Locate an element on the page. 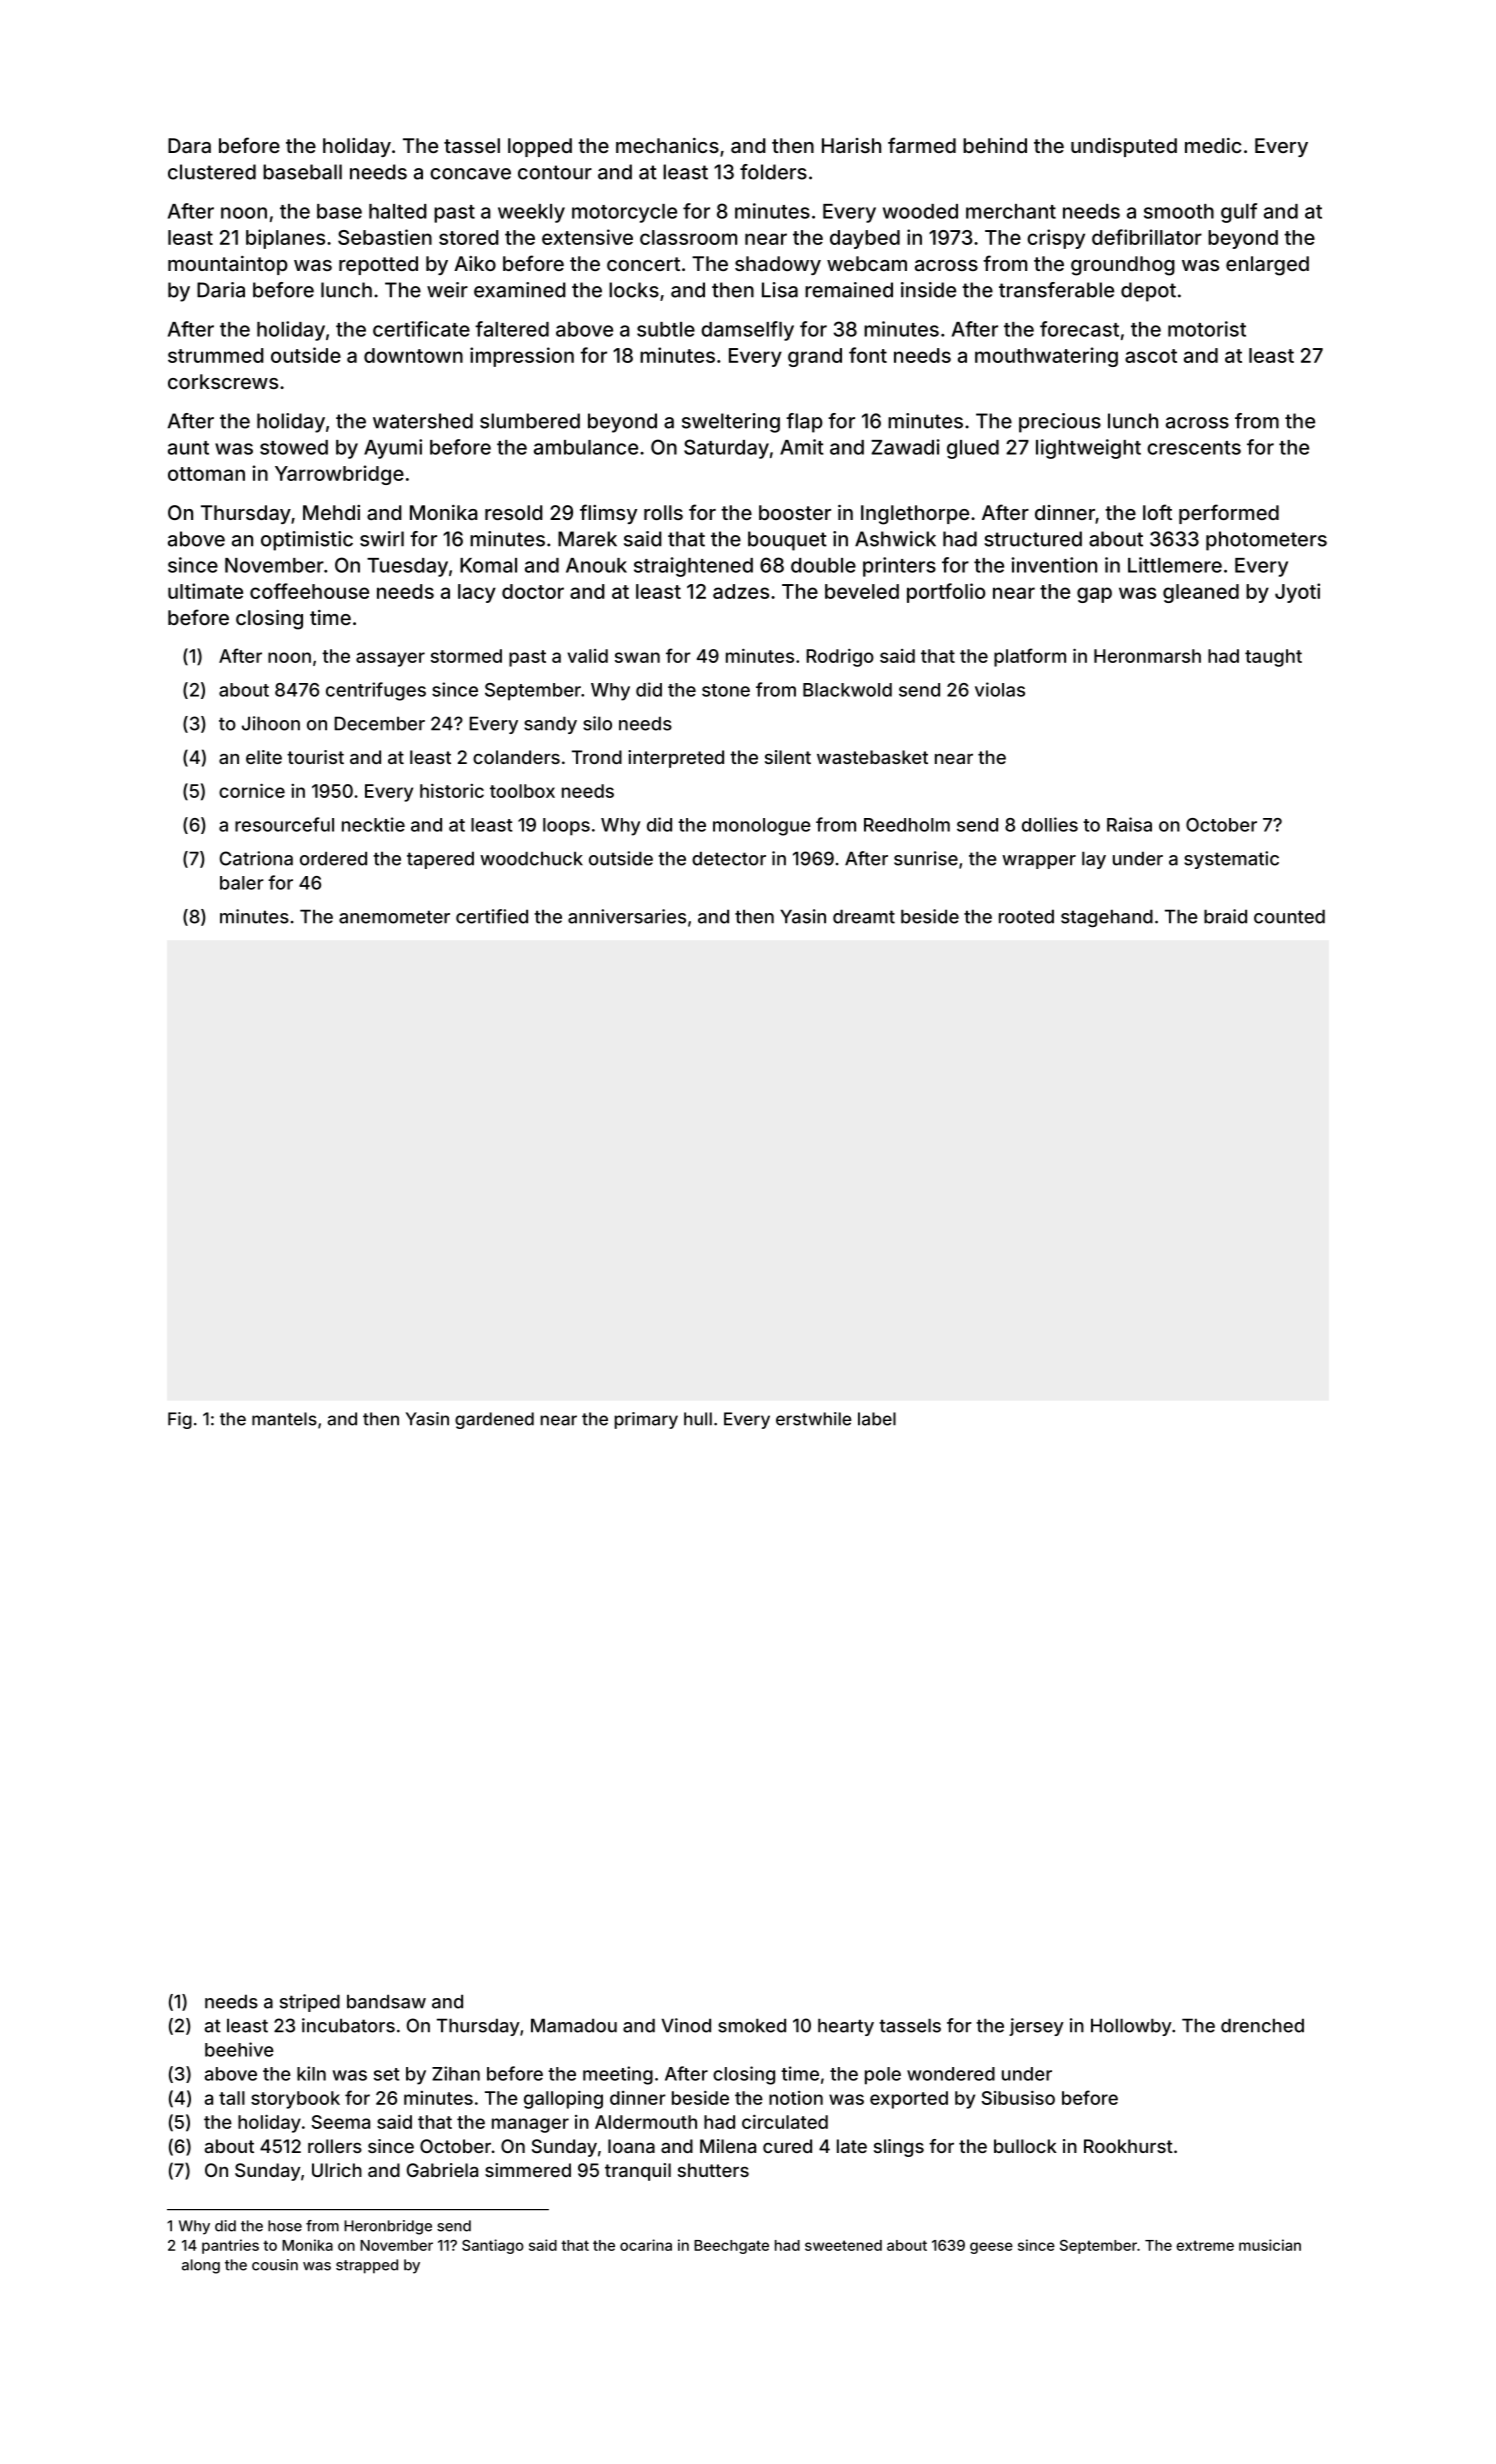  mechanics is located at coordinates (667, 145).
